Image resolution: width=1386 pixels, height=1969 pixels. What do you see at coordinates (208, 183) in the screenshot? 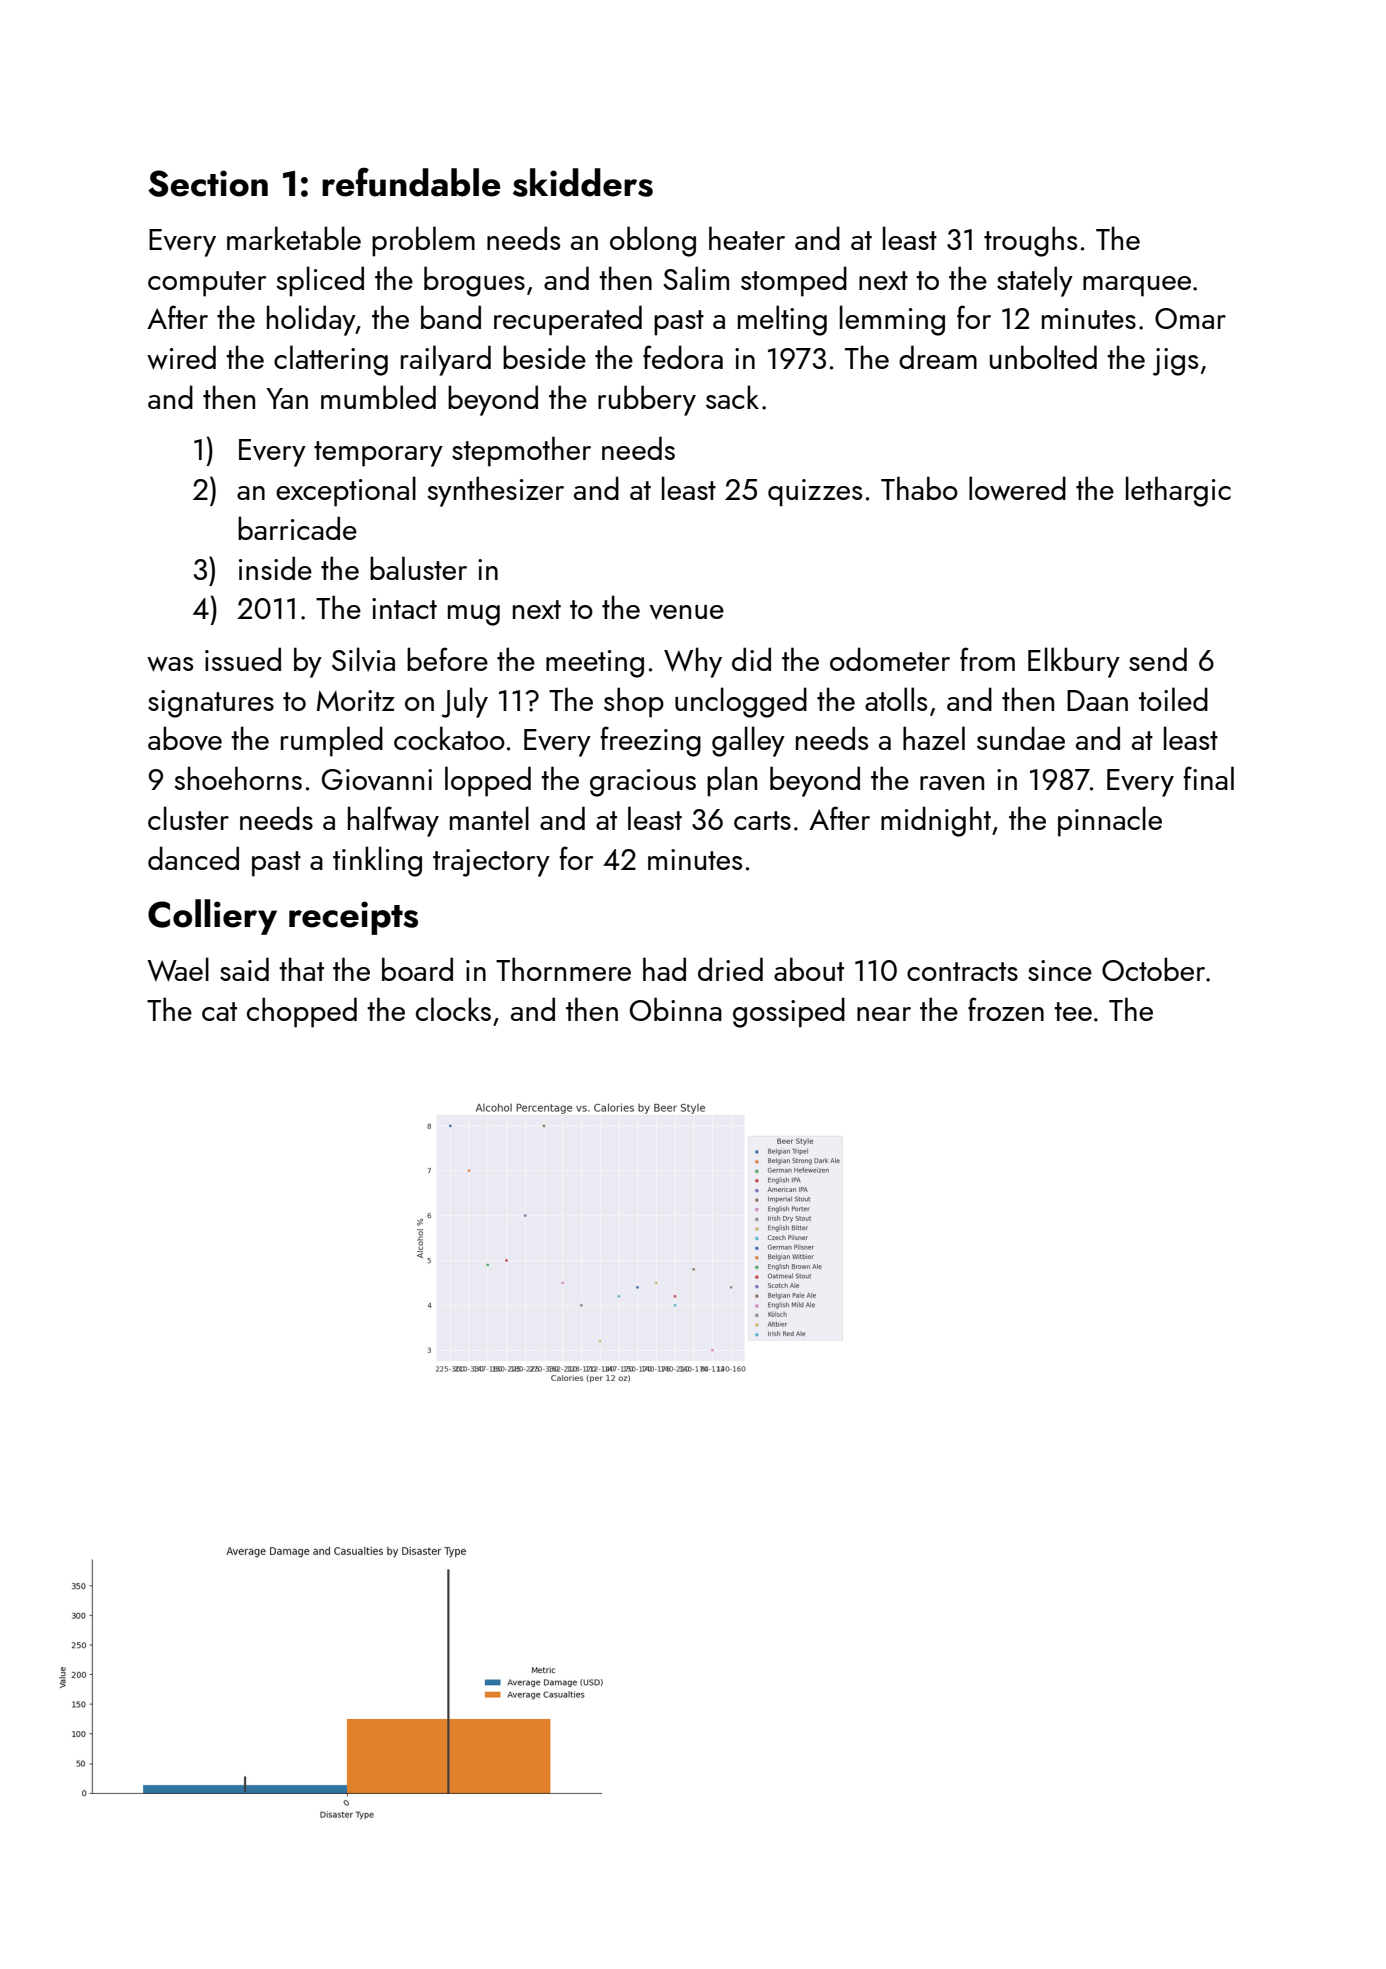
I see `Section` at bounding box center [208, 183].
